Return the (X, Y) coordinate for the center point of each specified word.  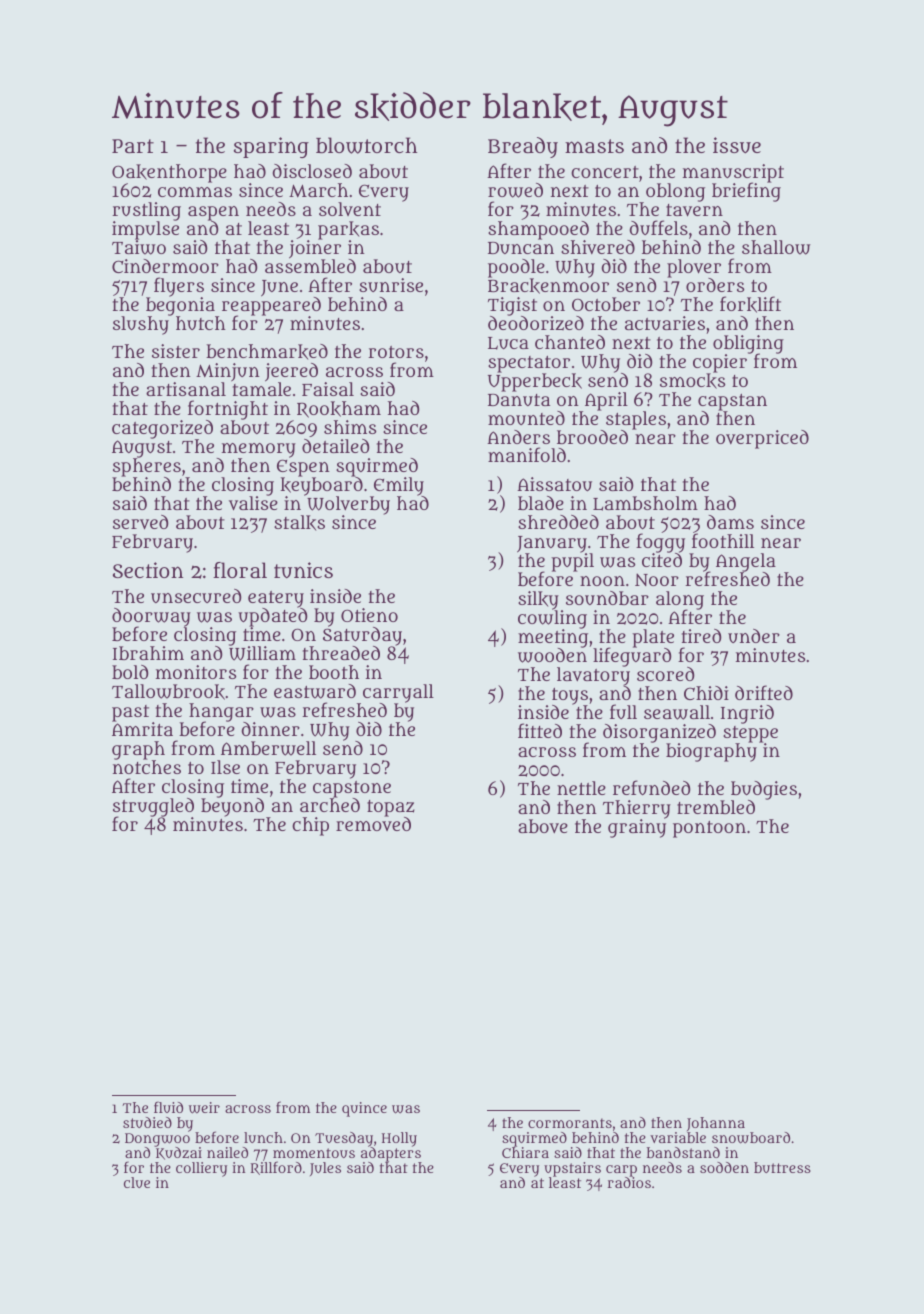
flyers (179, 287)
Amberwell (268, 748)
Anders (518, 437)
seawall (677, 712)
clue (137, 1182)
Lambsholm (645, 503)
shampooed (538, 230)
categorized (162, 429)
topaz (391, 808)
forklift (750, 304)
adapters (391, 1154)
